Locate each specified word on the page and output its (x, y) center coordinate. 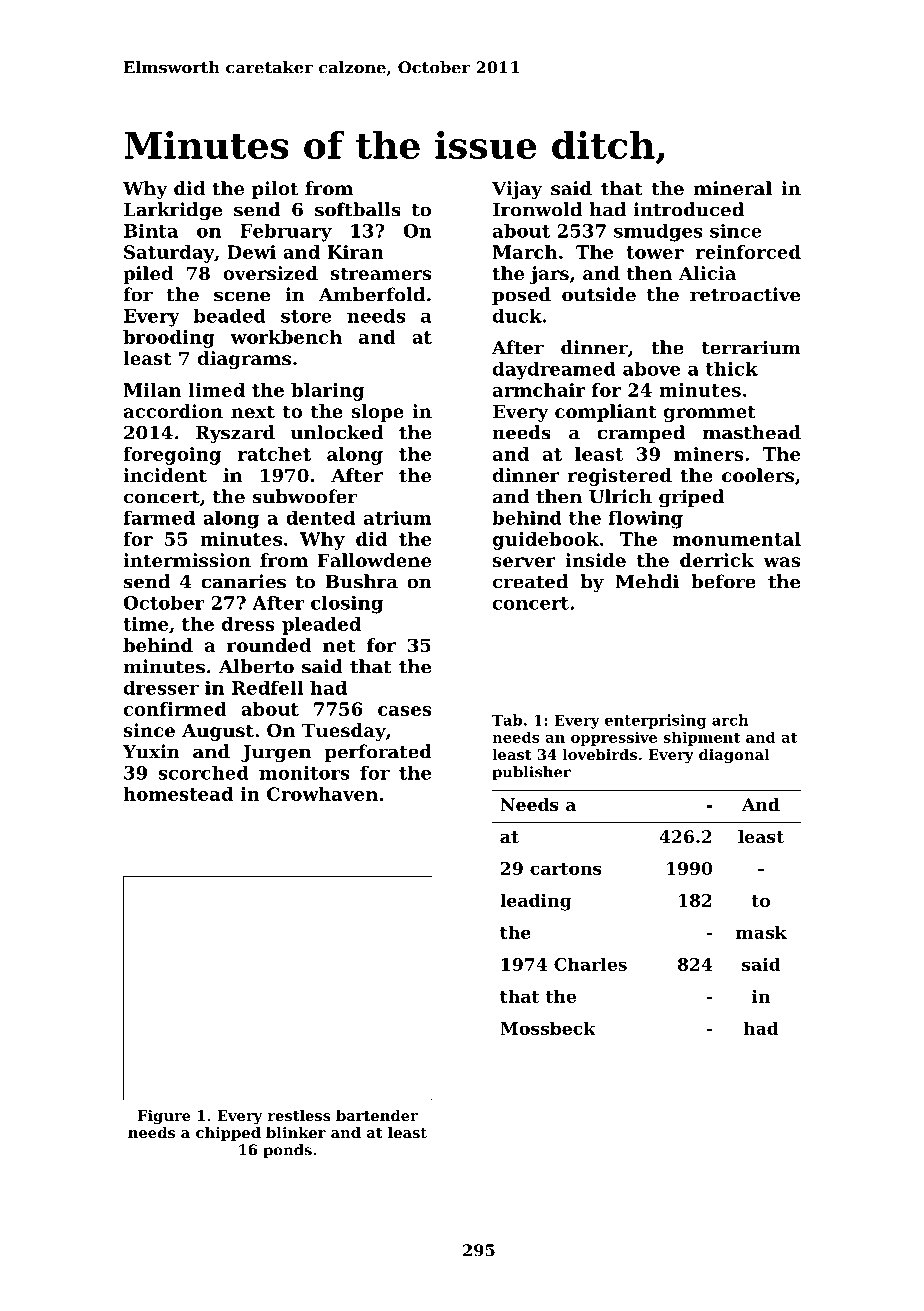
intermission (187, 560)
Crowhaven (322, 794)
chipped (228, 1134)
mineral (733, 188)
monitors (304, 772)
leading (536, 902)
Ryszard (235, 434)
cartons (566, 869)
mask (761, 932)
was (781, 562)
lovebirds (600, 754)
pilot (275, 190)
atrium (398, 518)
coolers (758, 475)
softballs (358, 209)
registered (620, 477)
